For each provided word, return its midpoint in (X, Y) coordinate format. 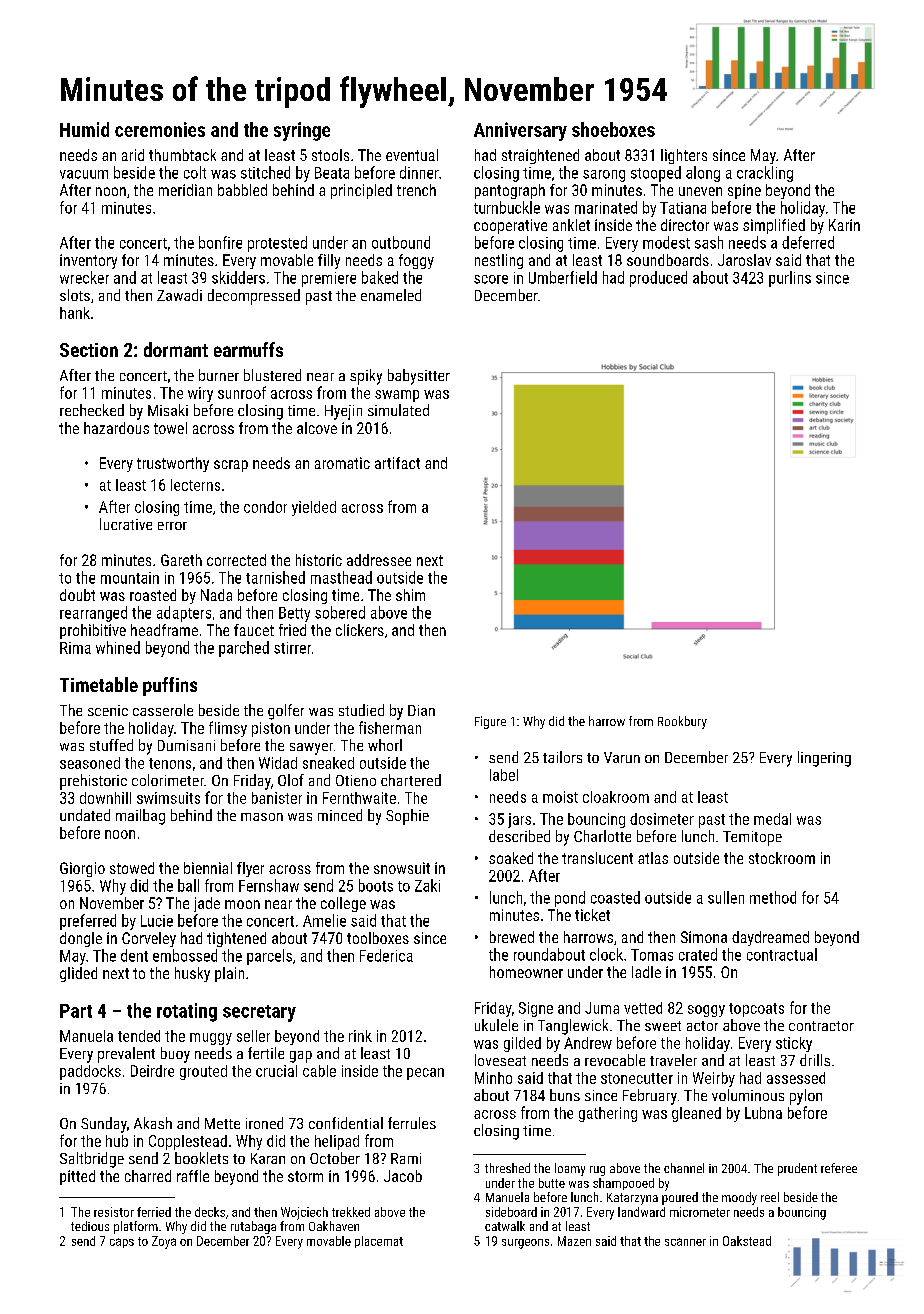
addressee (379, 560)
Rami (406, 1158)
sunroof (242, 392)
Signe (536, 1009)
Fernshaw (269, 885)
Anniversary (520, 131)
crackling (765, 174)
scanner (685, 1242)
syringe (302, 131)
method (773, 897)
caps (122, 1243)
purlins (790, 279)
